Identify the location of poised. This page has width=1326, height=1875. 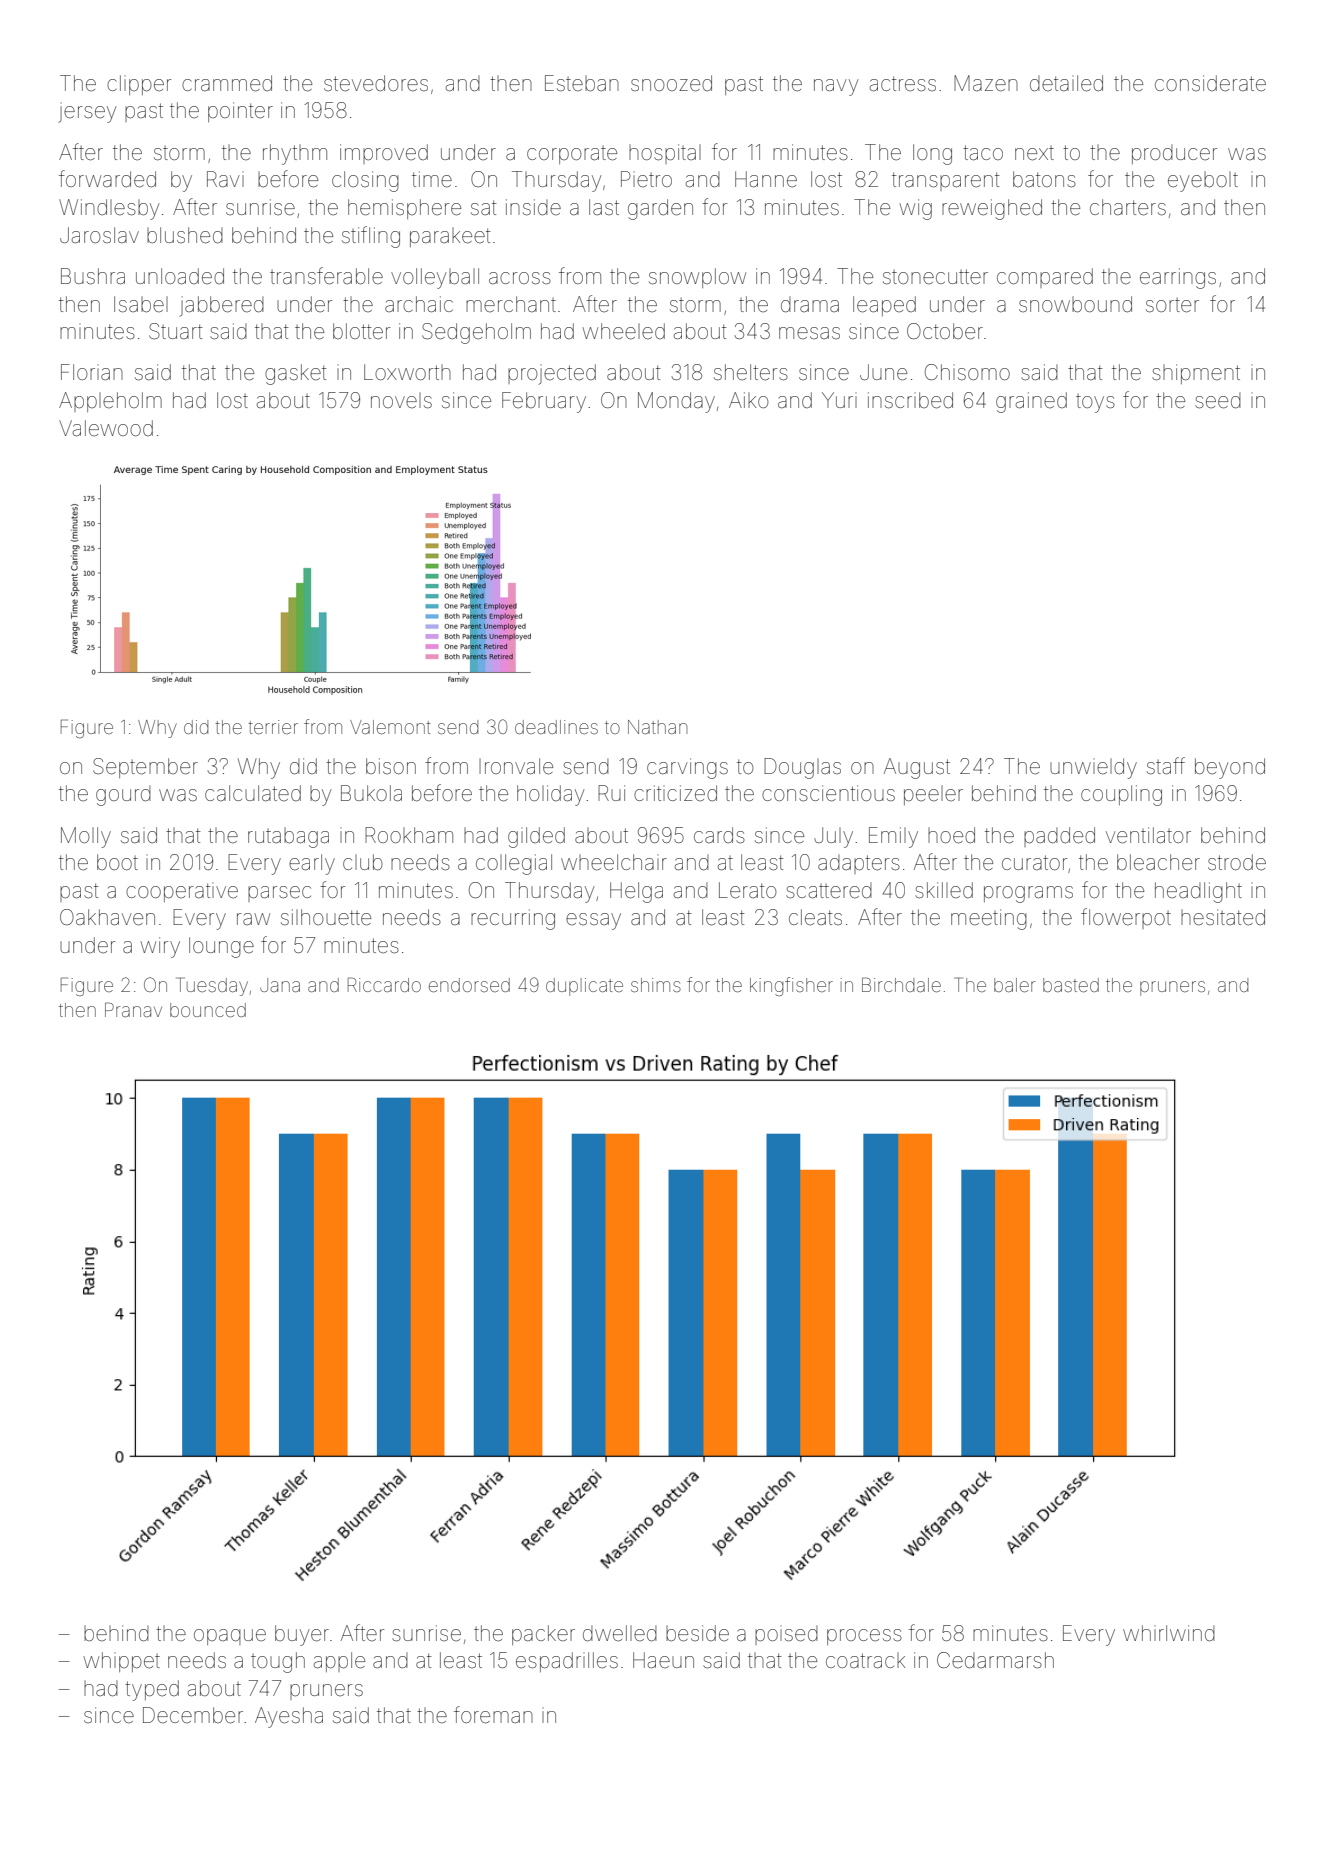
(786, 1635).
